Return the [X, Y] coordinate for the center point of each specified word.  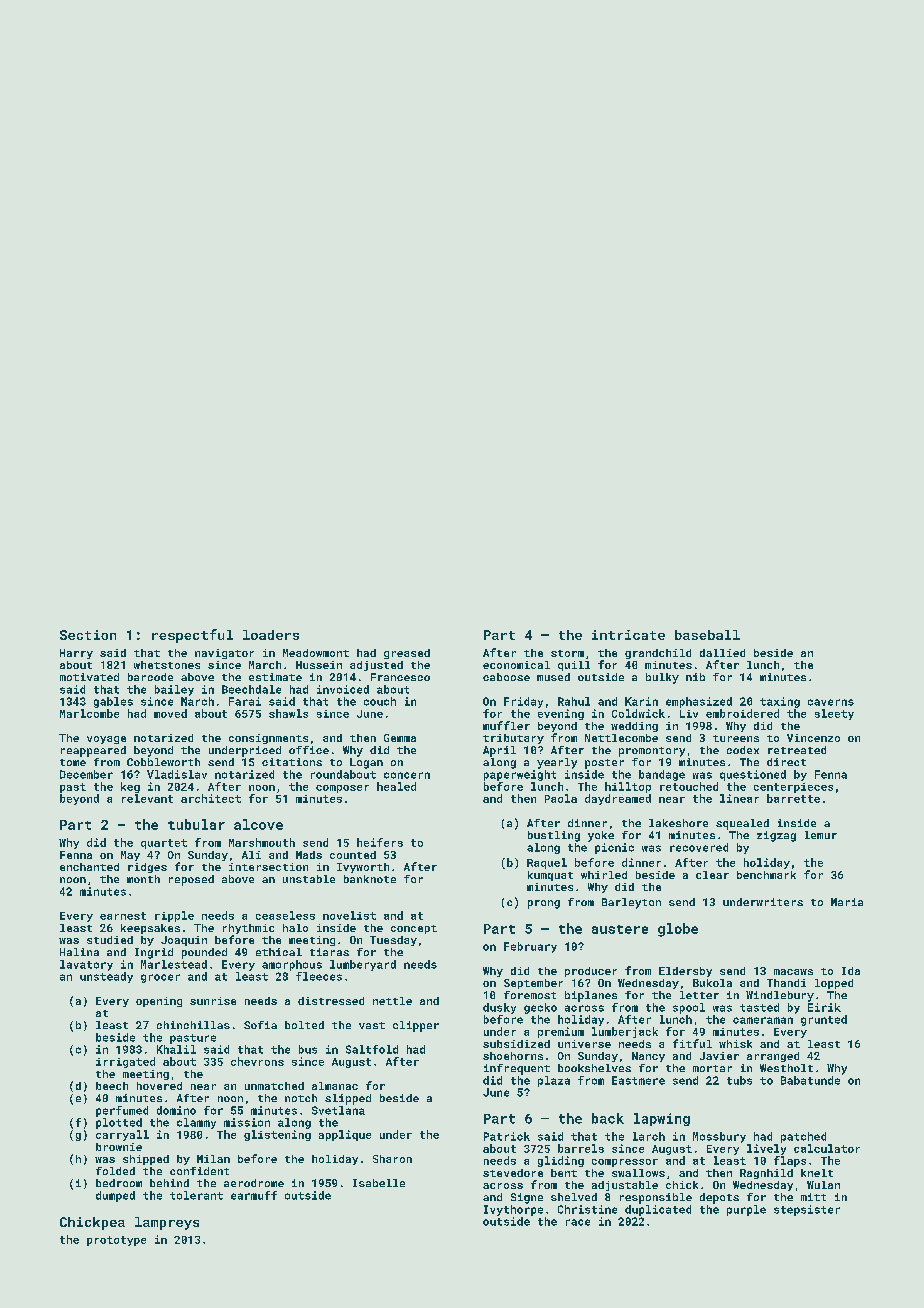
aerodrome [254, 1183]
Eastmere [638, 1080]
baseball [707, 635]
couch [380, 701]
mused [553, 677]
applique [345, 1135]
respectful [192, 636]
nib [695, 677]
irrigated [125, 1062]
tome [73, 762]
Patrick [507, 1136]
